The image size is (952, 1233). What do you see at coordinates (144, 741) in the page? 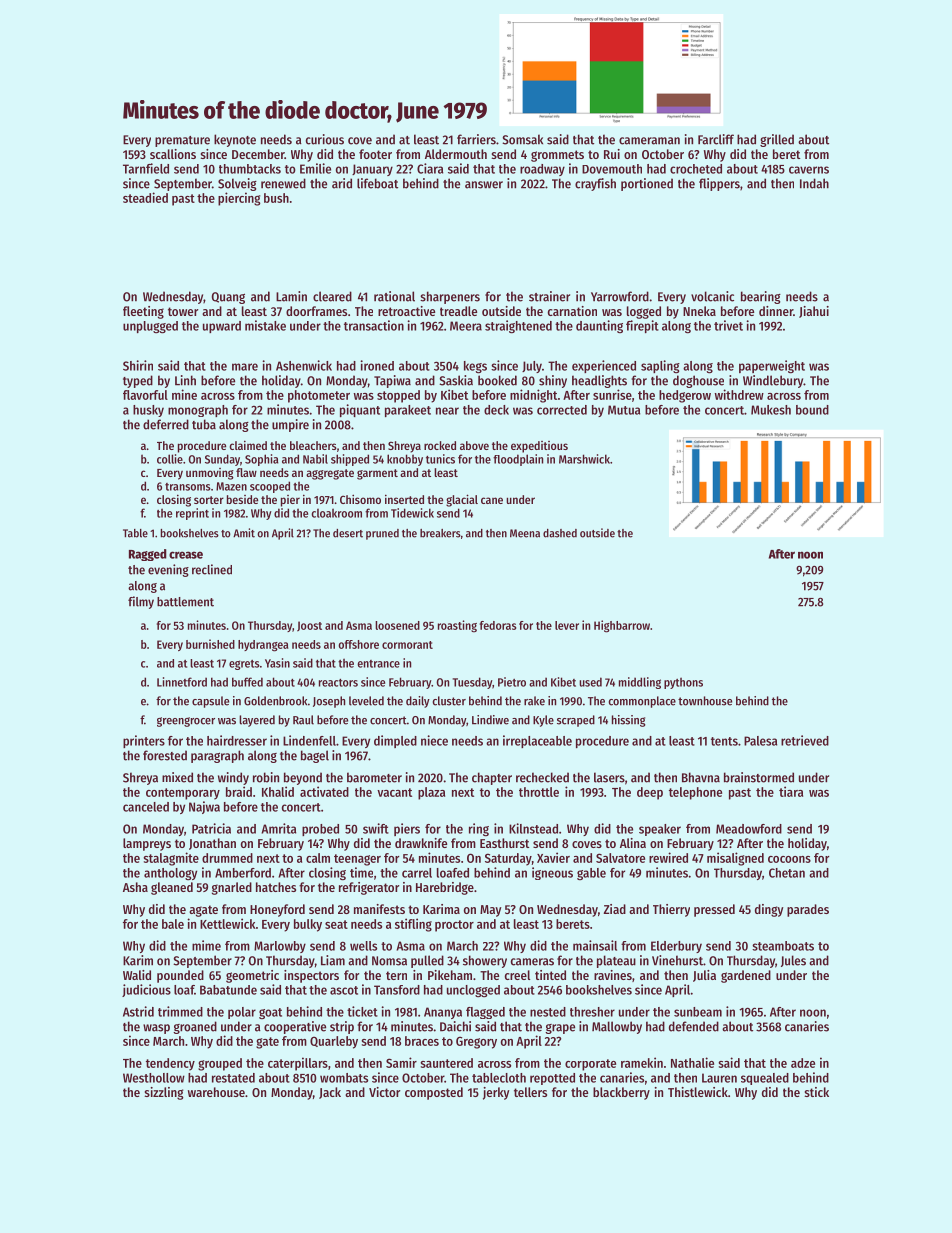
I see `printers` at bounding box center [144, 741].
